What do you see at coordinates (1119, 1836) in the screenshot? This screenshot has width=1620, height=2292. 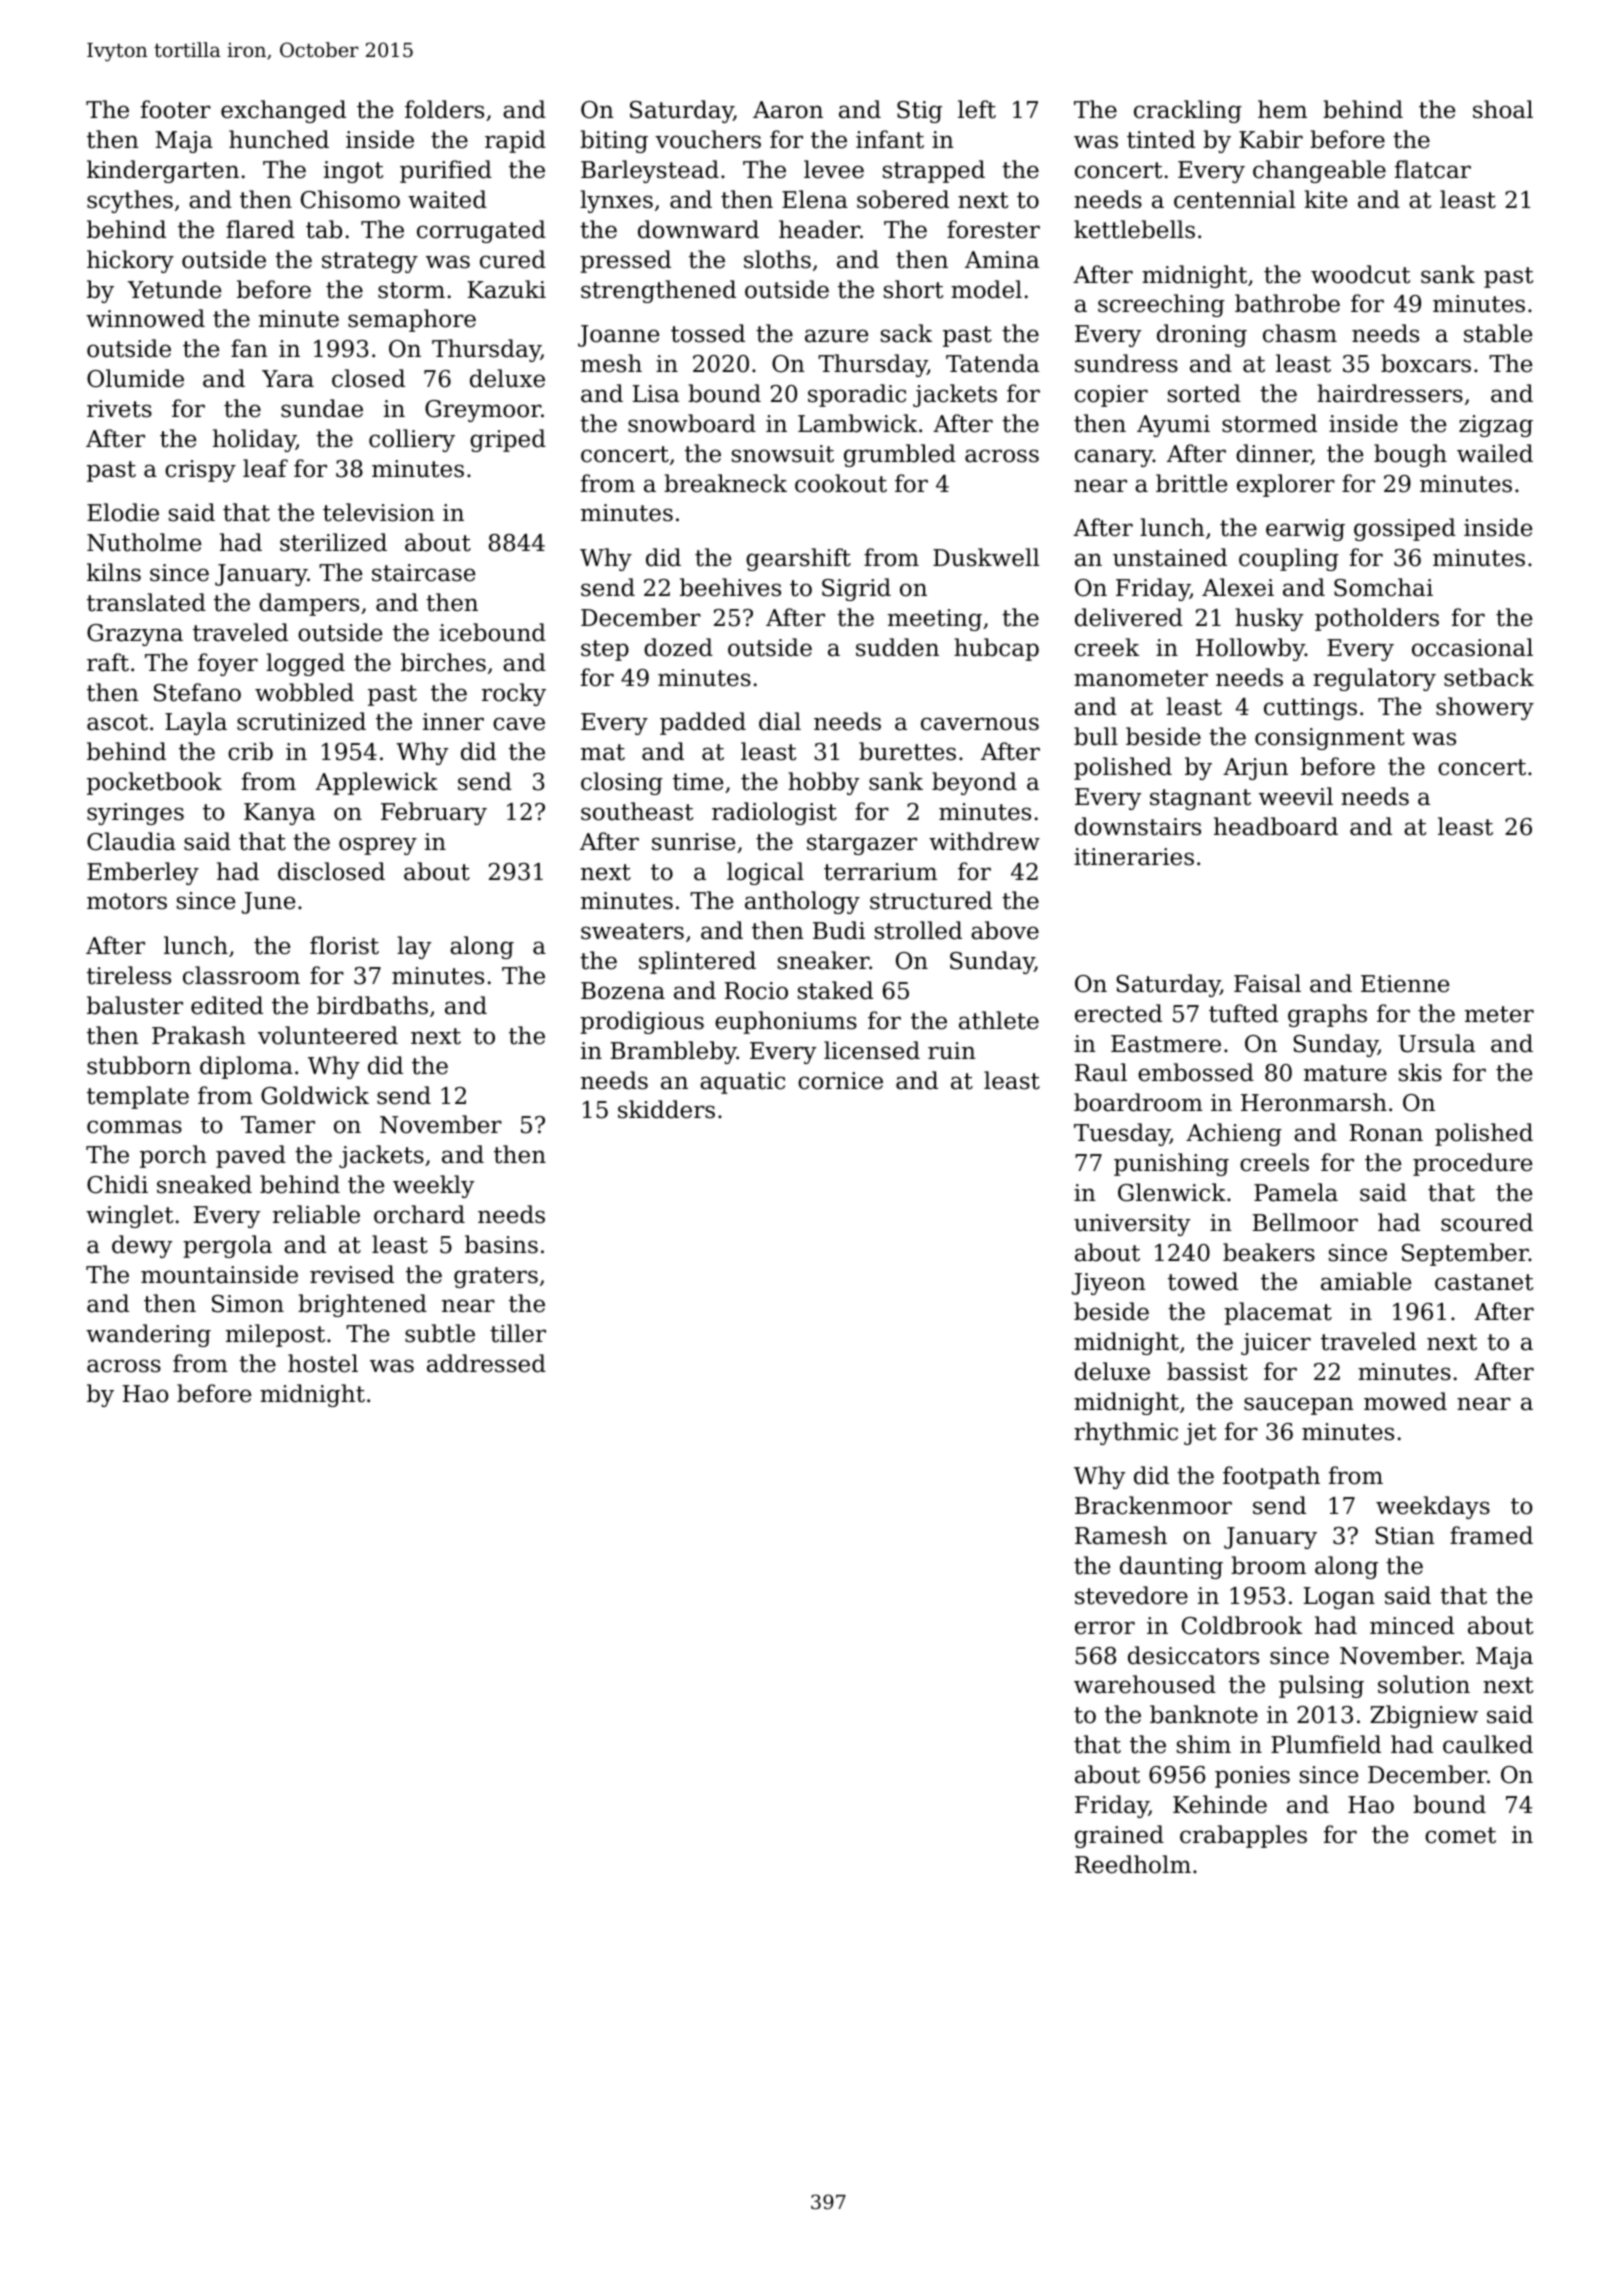 I see `grained` at bounding box center [1119, 1836].
